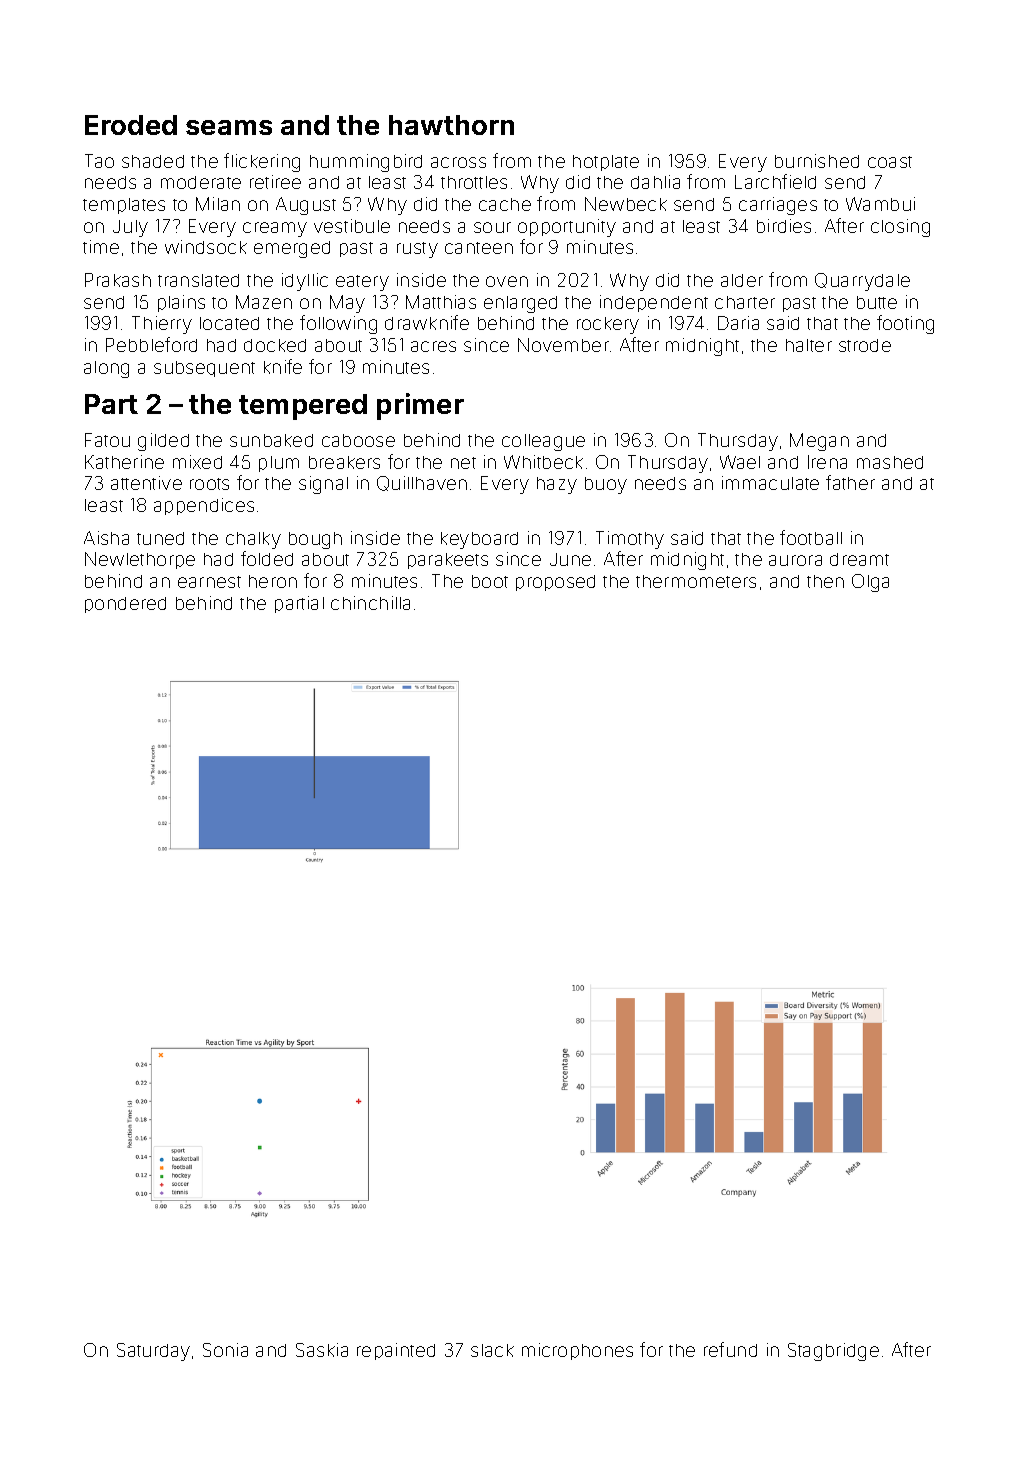  Describe the element at coordinates (740, 462) in the screenshot. I see `Wael` at that location.
